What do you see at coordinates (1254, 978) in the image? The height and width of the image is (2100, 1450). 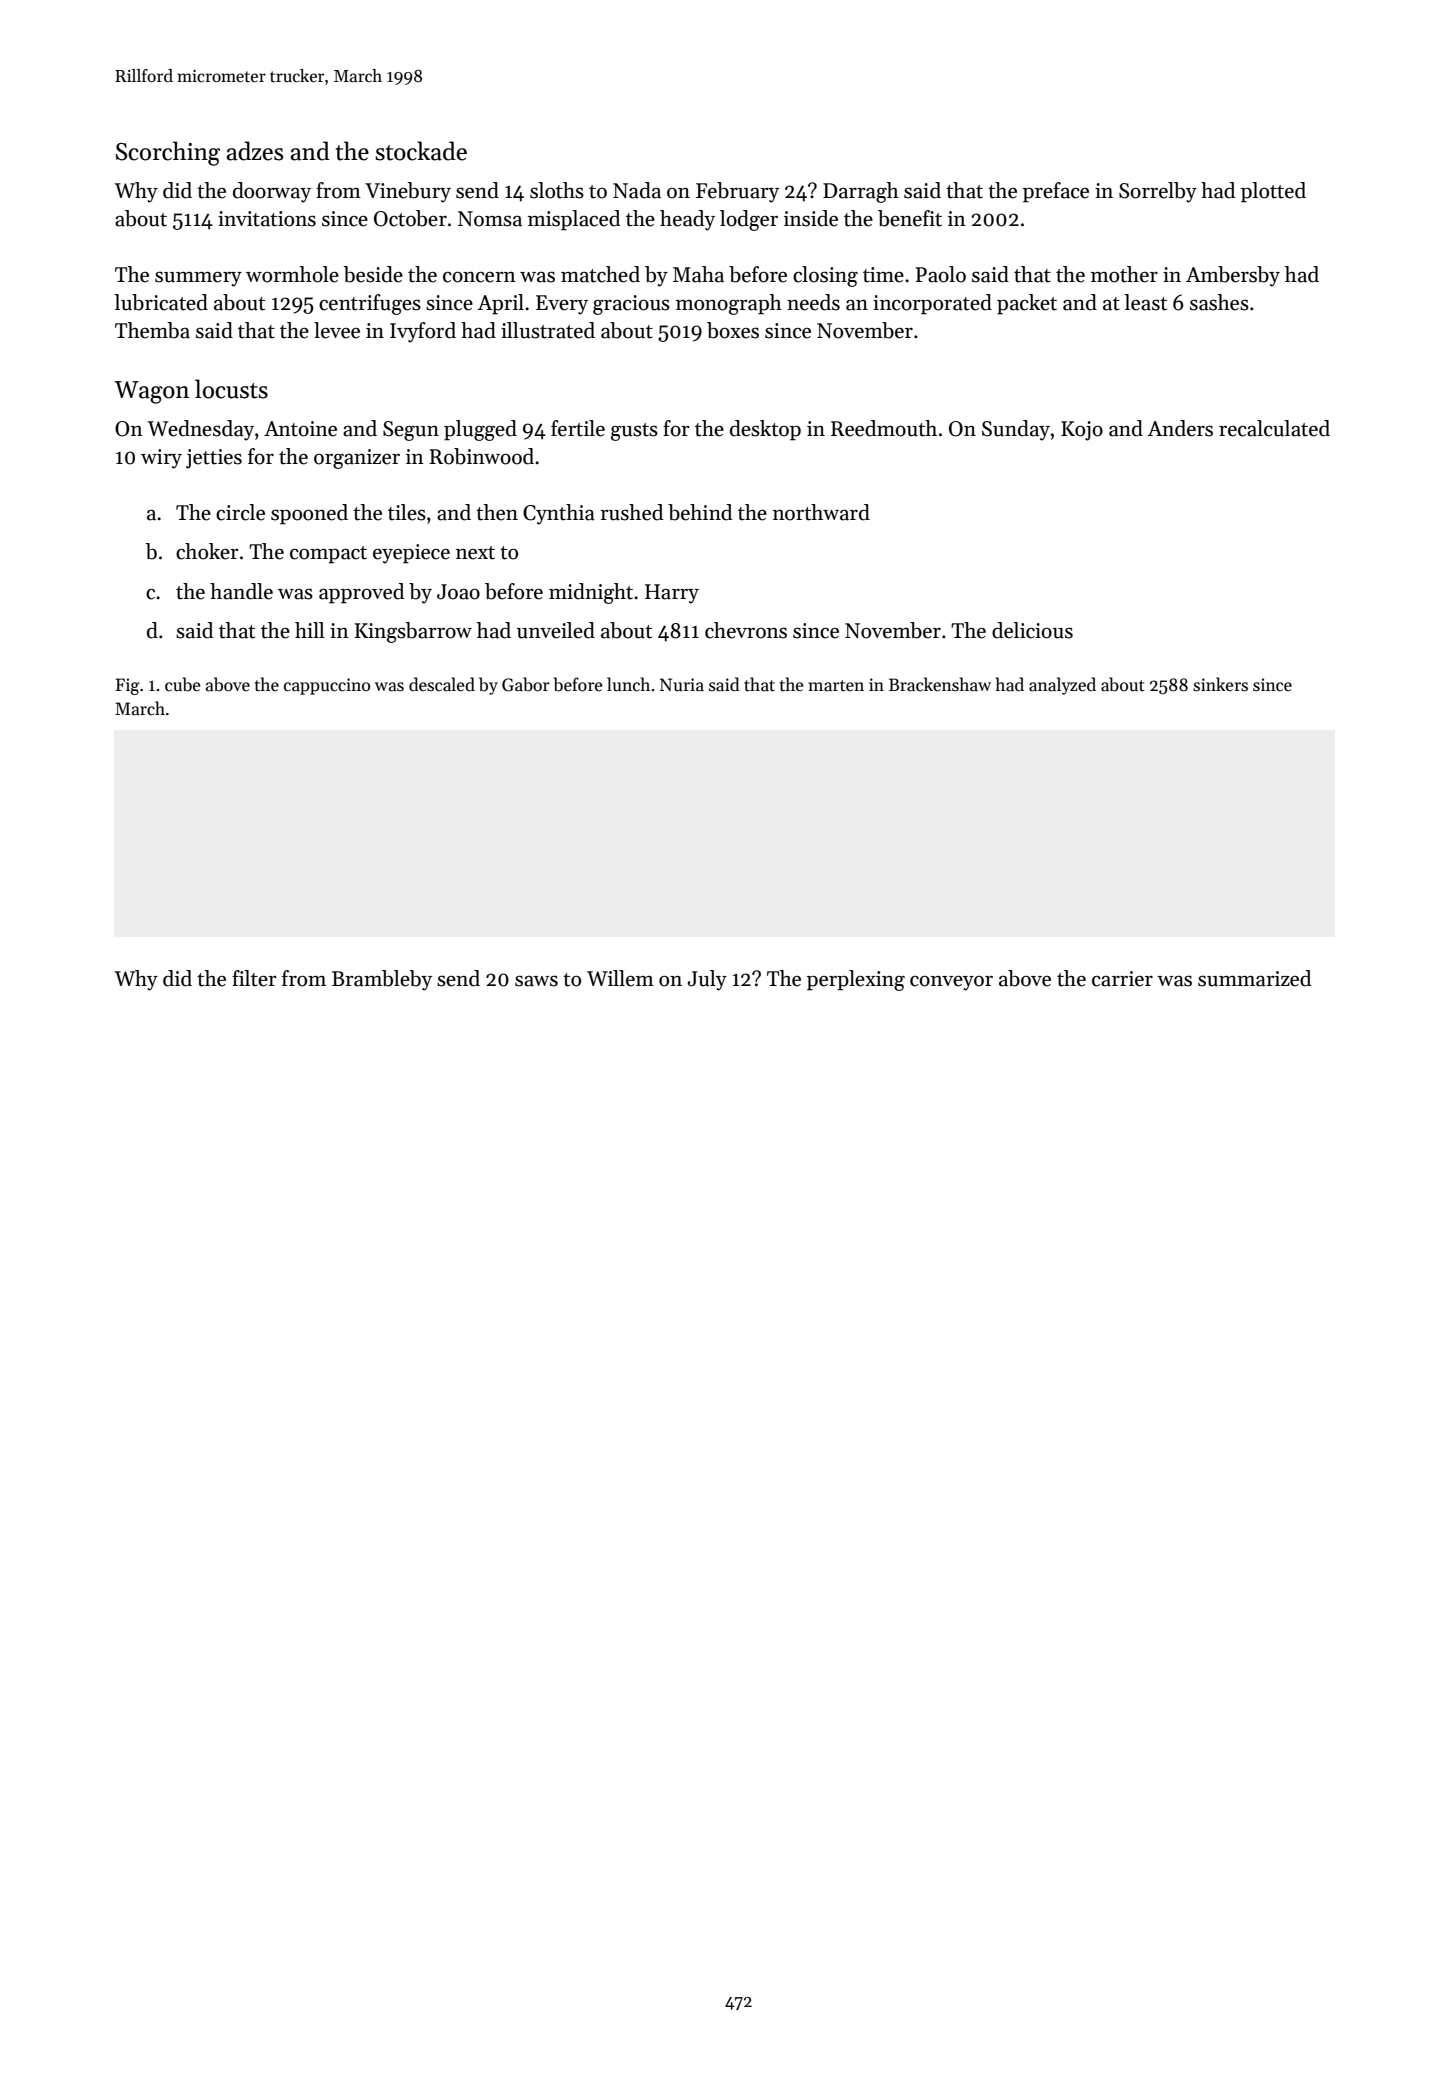 I see `summarized` at bounding box center [1254, 978].
